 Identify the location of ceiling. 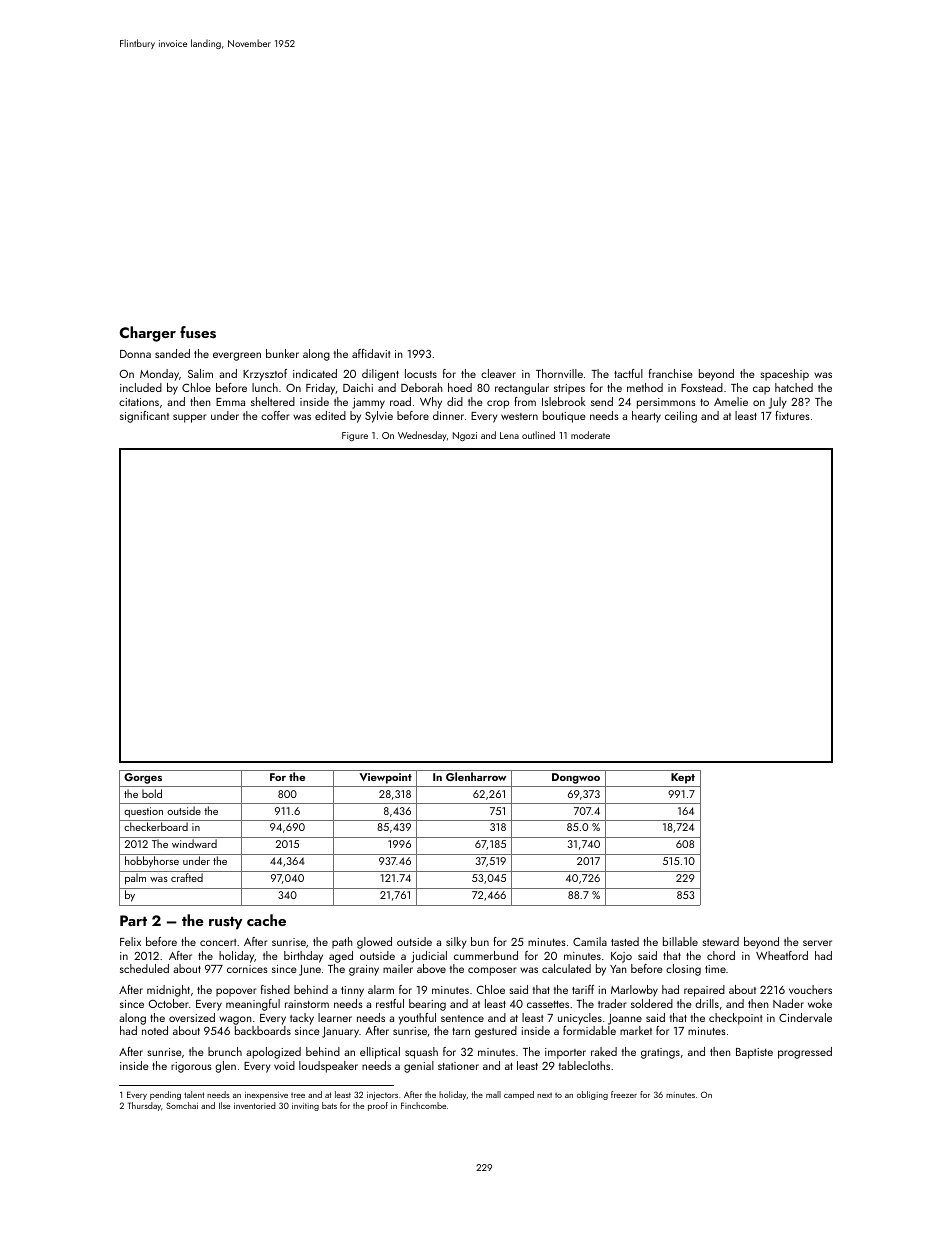
(681, 417).
